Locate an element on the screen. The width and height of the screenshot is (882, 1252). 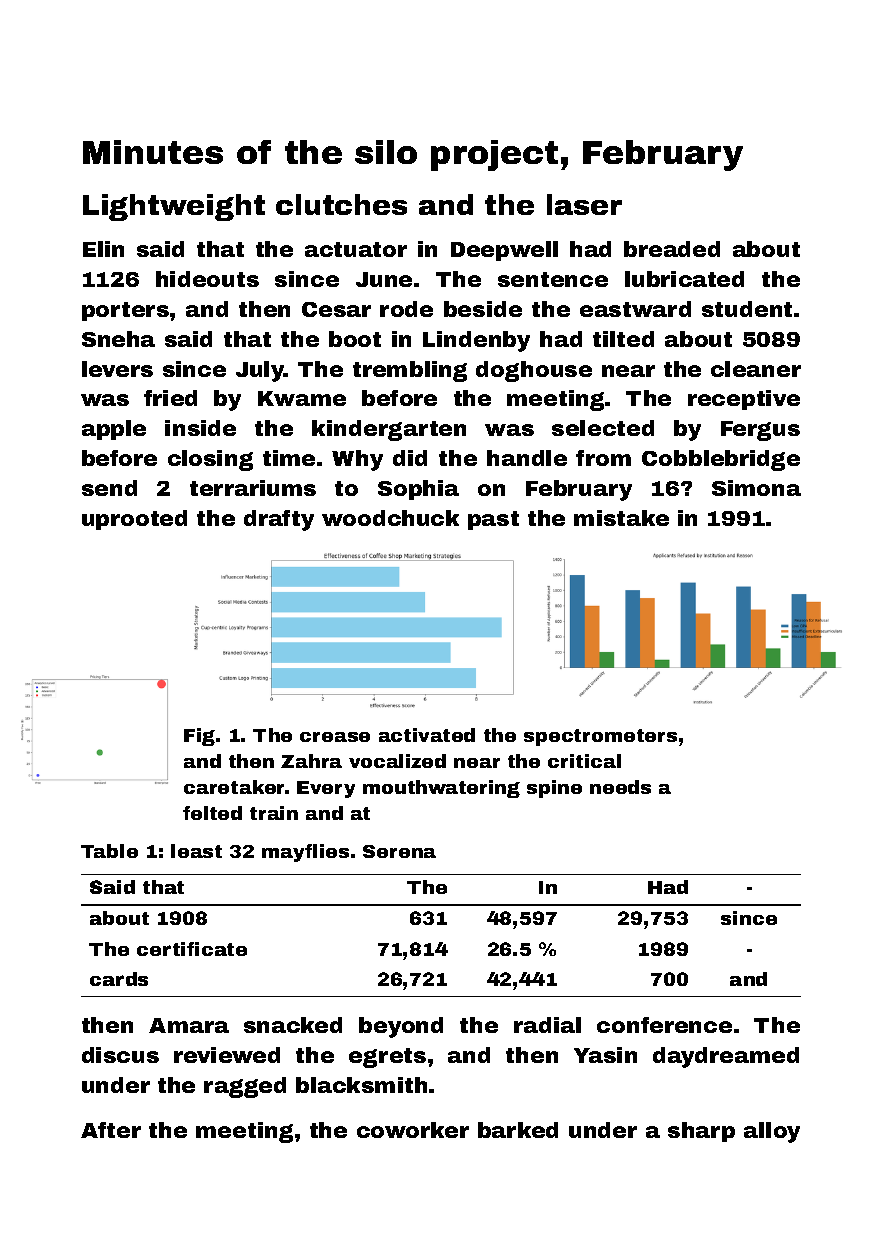
laser is located at coordinates (584, 204).
